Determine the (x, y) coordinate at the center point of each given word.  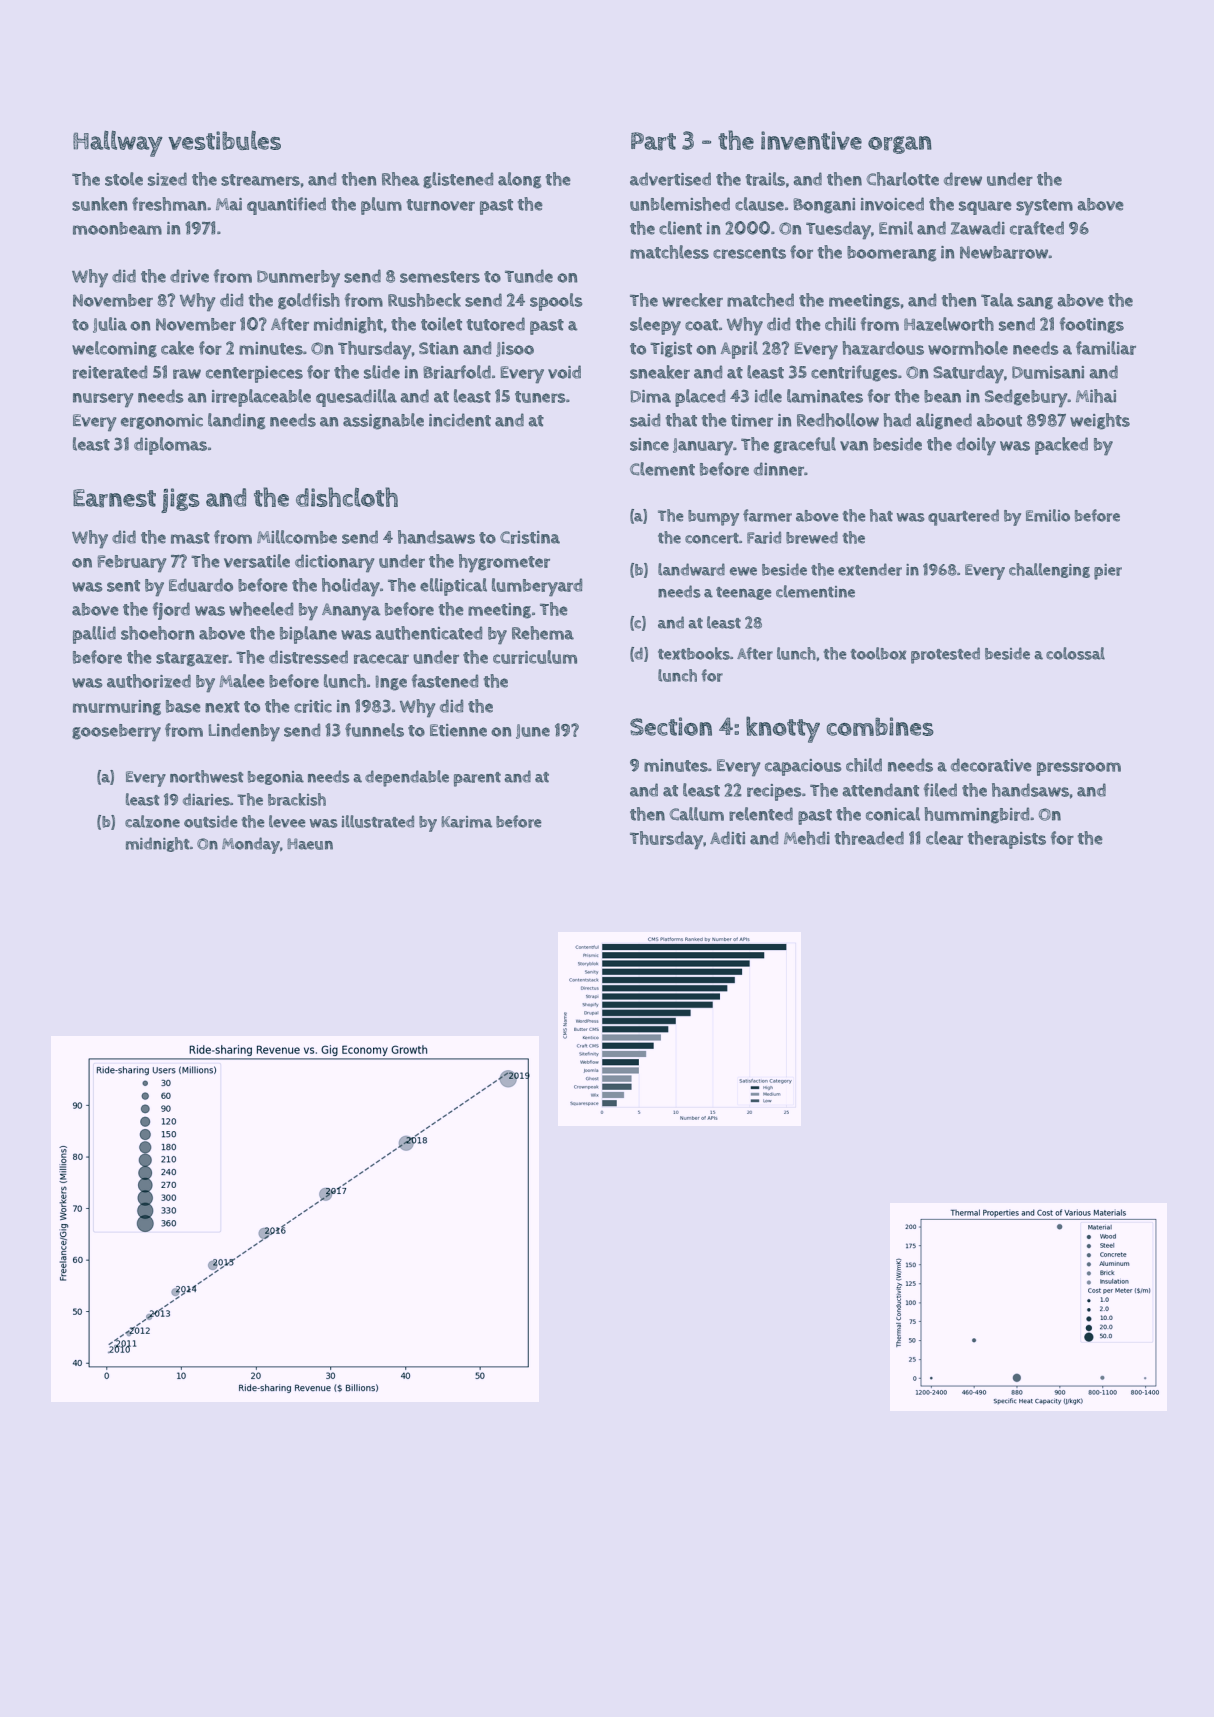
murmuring (117, 708)
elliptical (453, 587)
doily (976, 446)
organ (900, 145)
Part (653, 141)
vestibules (224, 140)
